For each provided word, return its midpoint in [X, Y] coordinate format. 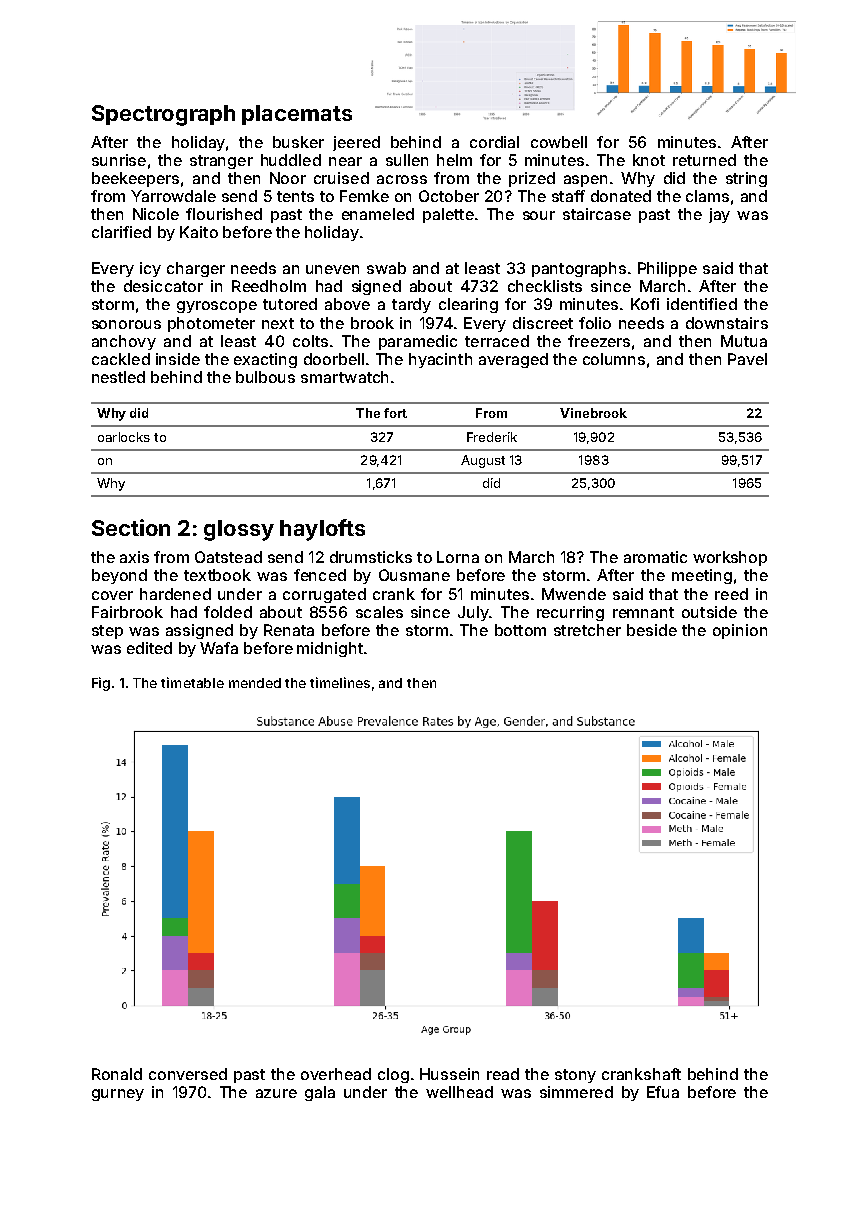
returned [704, 160]
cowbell [559, 142]
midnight [330, 649]
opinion [740, 631]
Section [131, 527]
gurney [118, 1095]
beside [652, 630]
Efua [663, 1092]
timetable [192, 682]
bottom [520, 630]
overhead [336, 1074]
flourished [224, 214]
